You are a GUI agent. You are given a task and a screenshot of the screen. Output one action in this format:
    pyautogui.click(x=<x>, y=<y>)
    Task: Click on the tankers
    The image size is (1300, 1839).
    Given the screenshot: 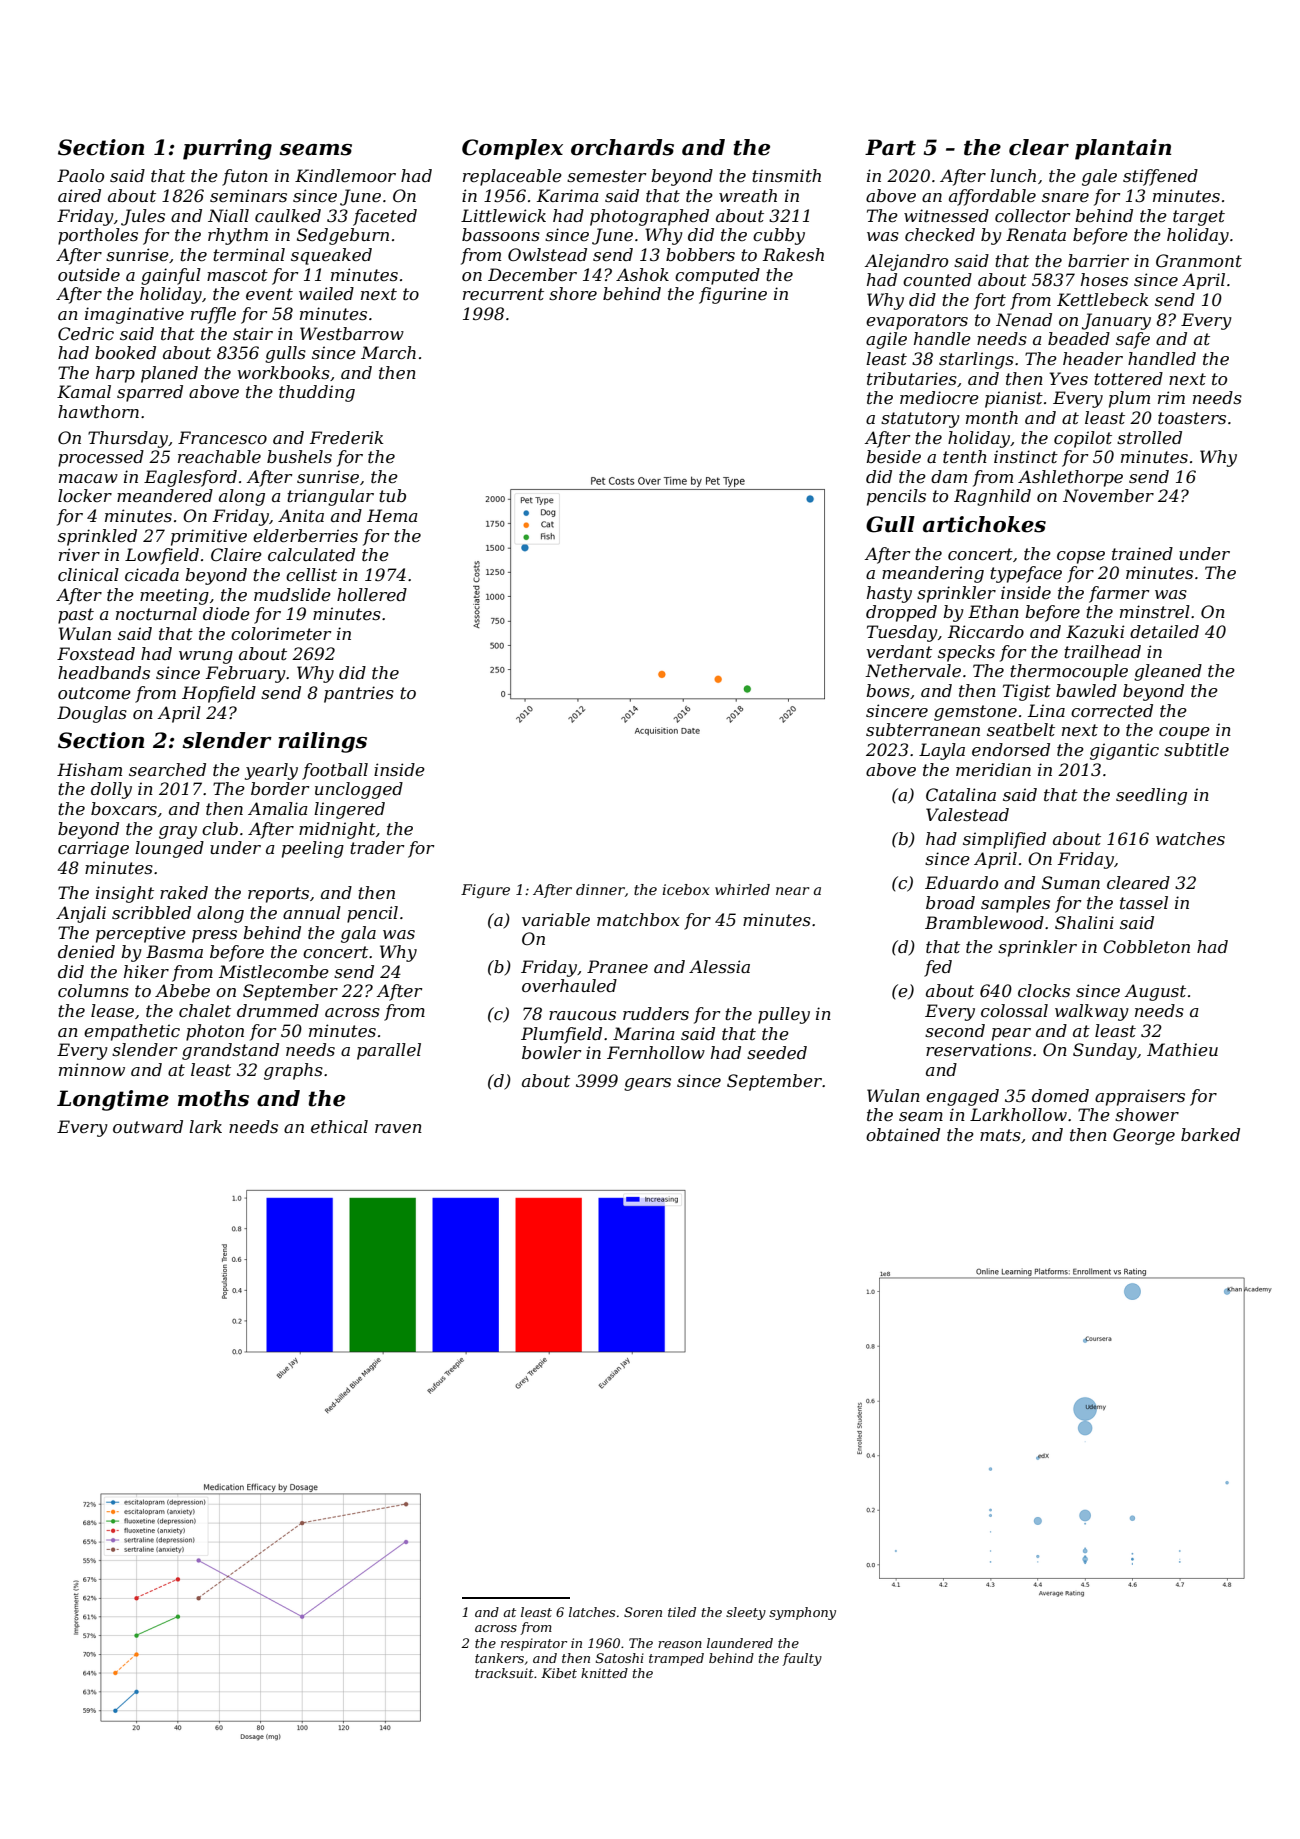 What is the action you would take?
    pyautogui.click(x=499, y=1658)
